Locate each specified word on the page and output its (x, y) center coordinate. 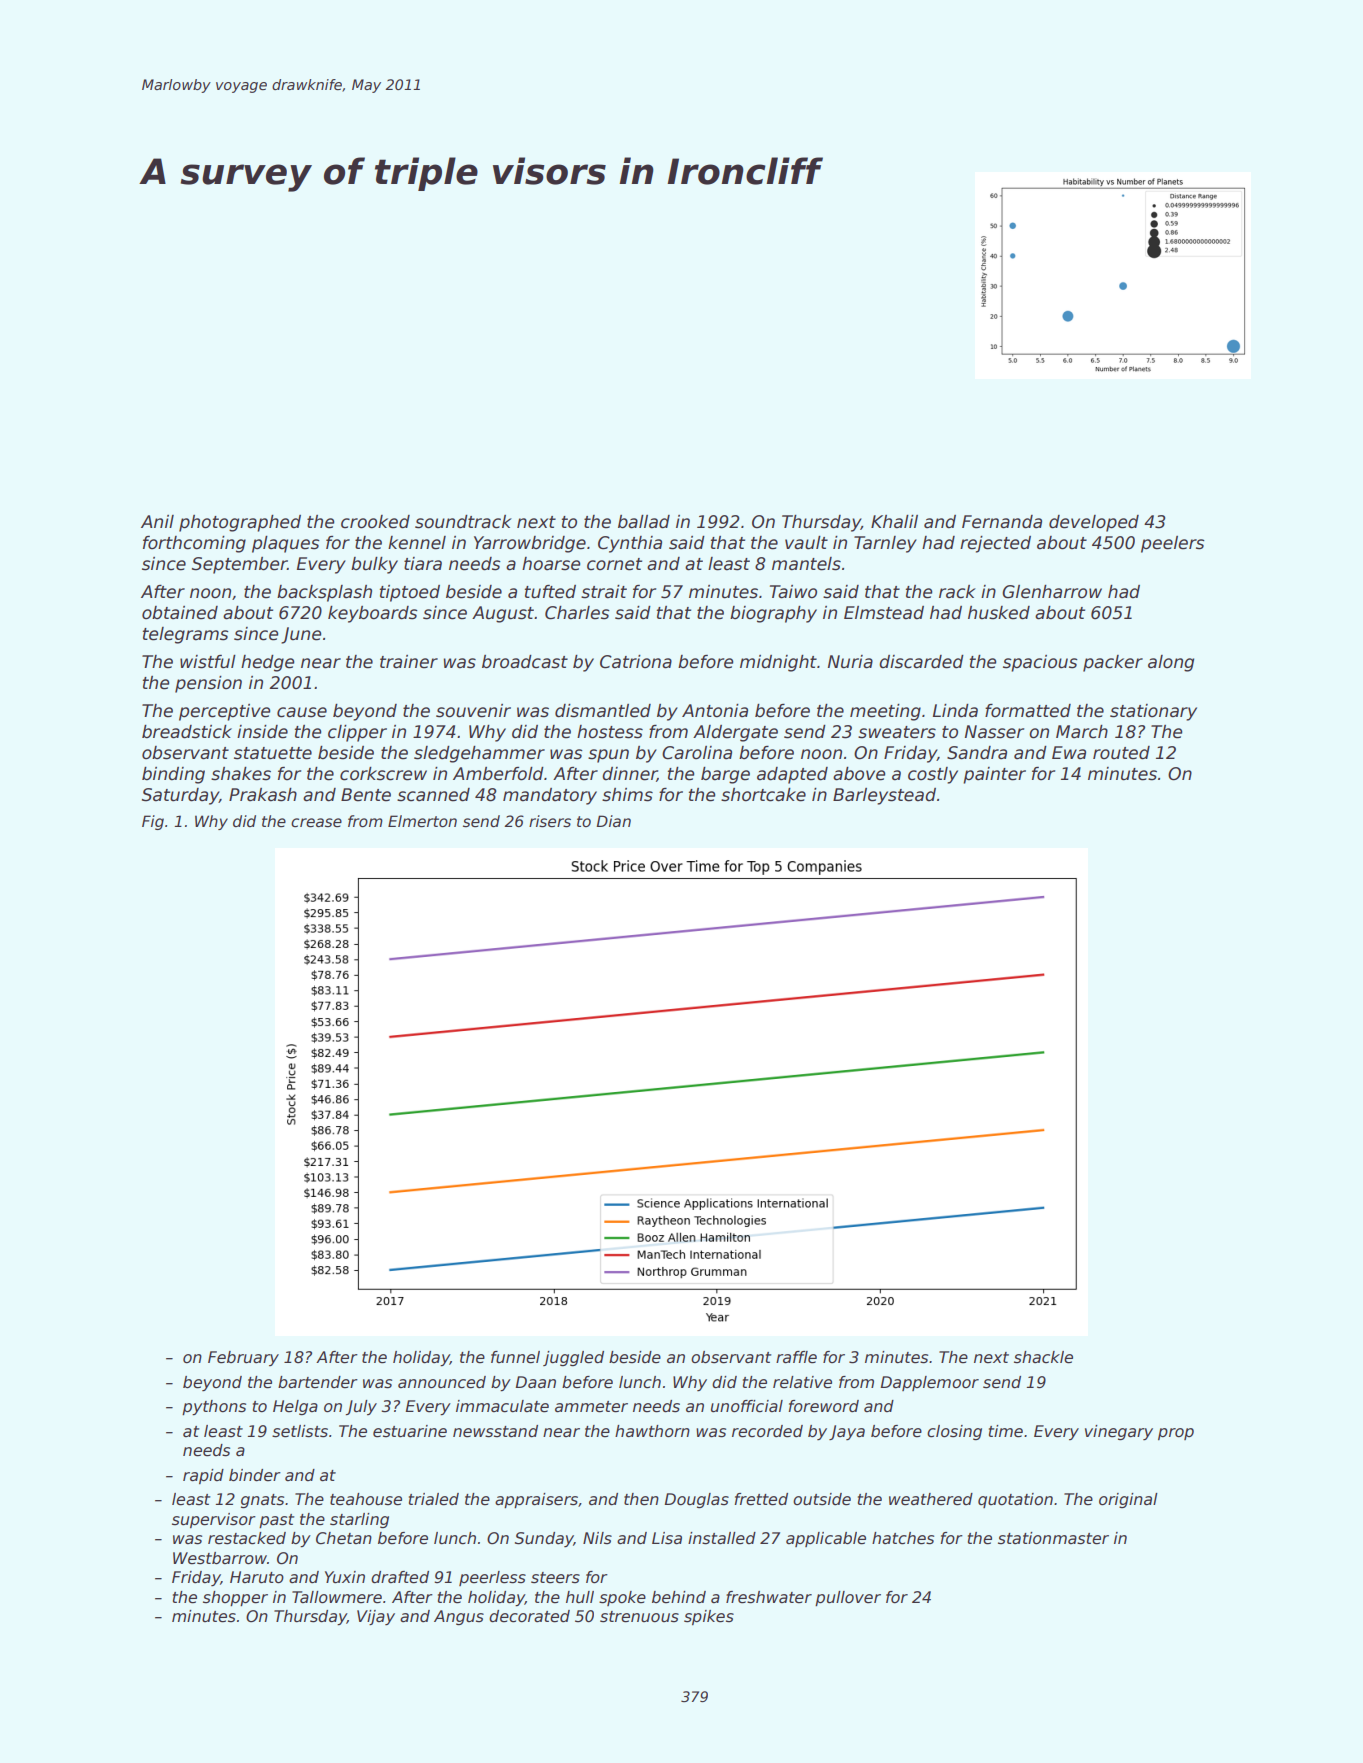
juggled (573, 1358)
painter (994, 775)
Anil (157, 521)
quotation (1015, 1500)
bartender (318, 1382)
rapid (203, 1476)
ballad (644, 522)
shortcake (763, 795)
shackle (1043, 1357)
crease (316, 822)
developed (1094, 523)
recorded (767, 1431)
